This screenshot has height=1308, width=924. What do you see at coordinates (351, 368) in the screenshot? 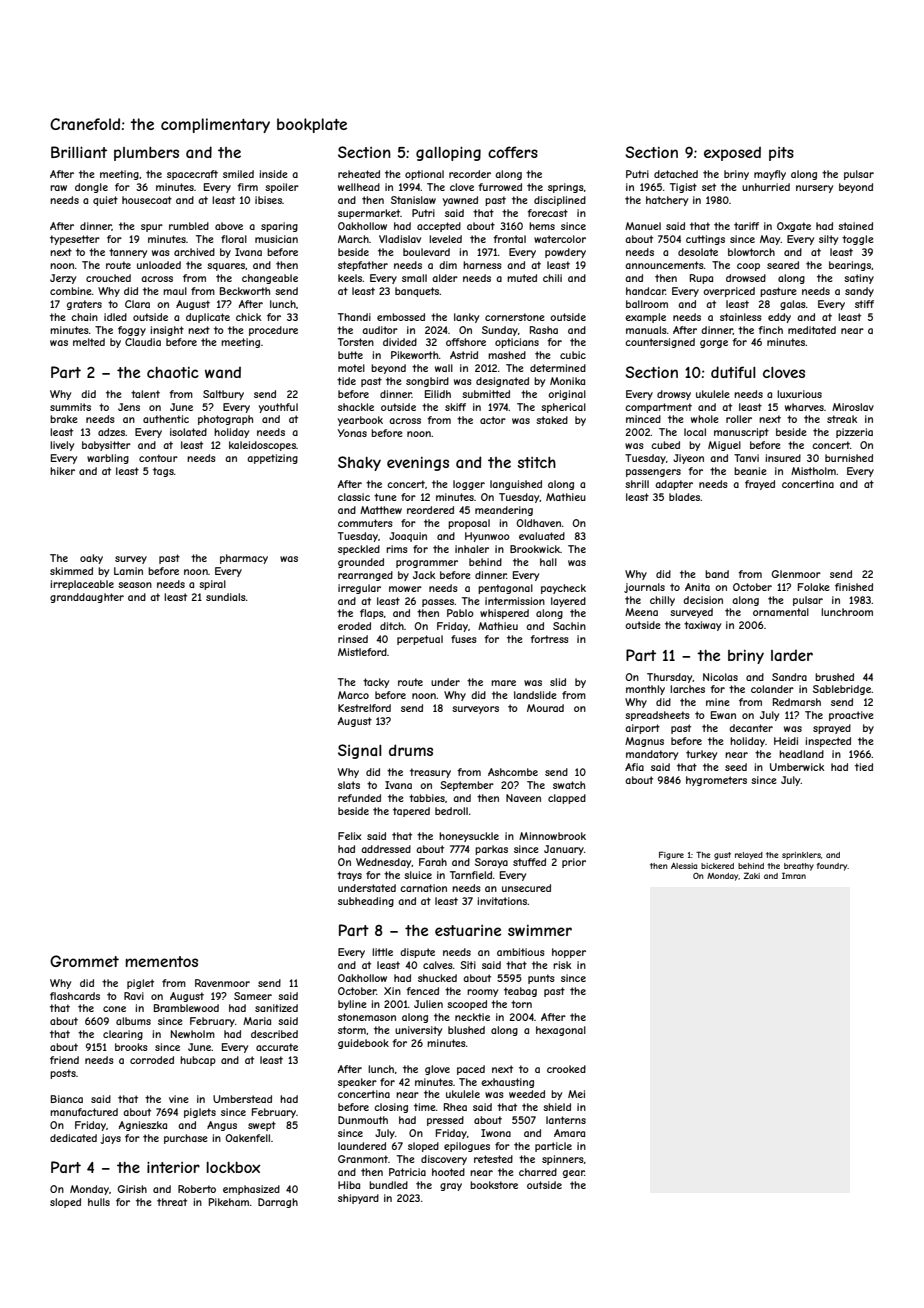
I see `motel` at bounding box center [351, 368].
